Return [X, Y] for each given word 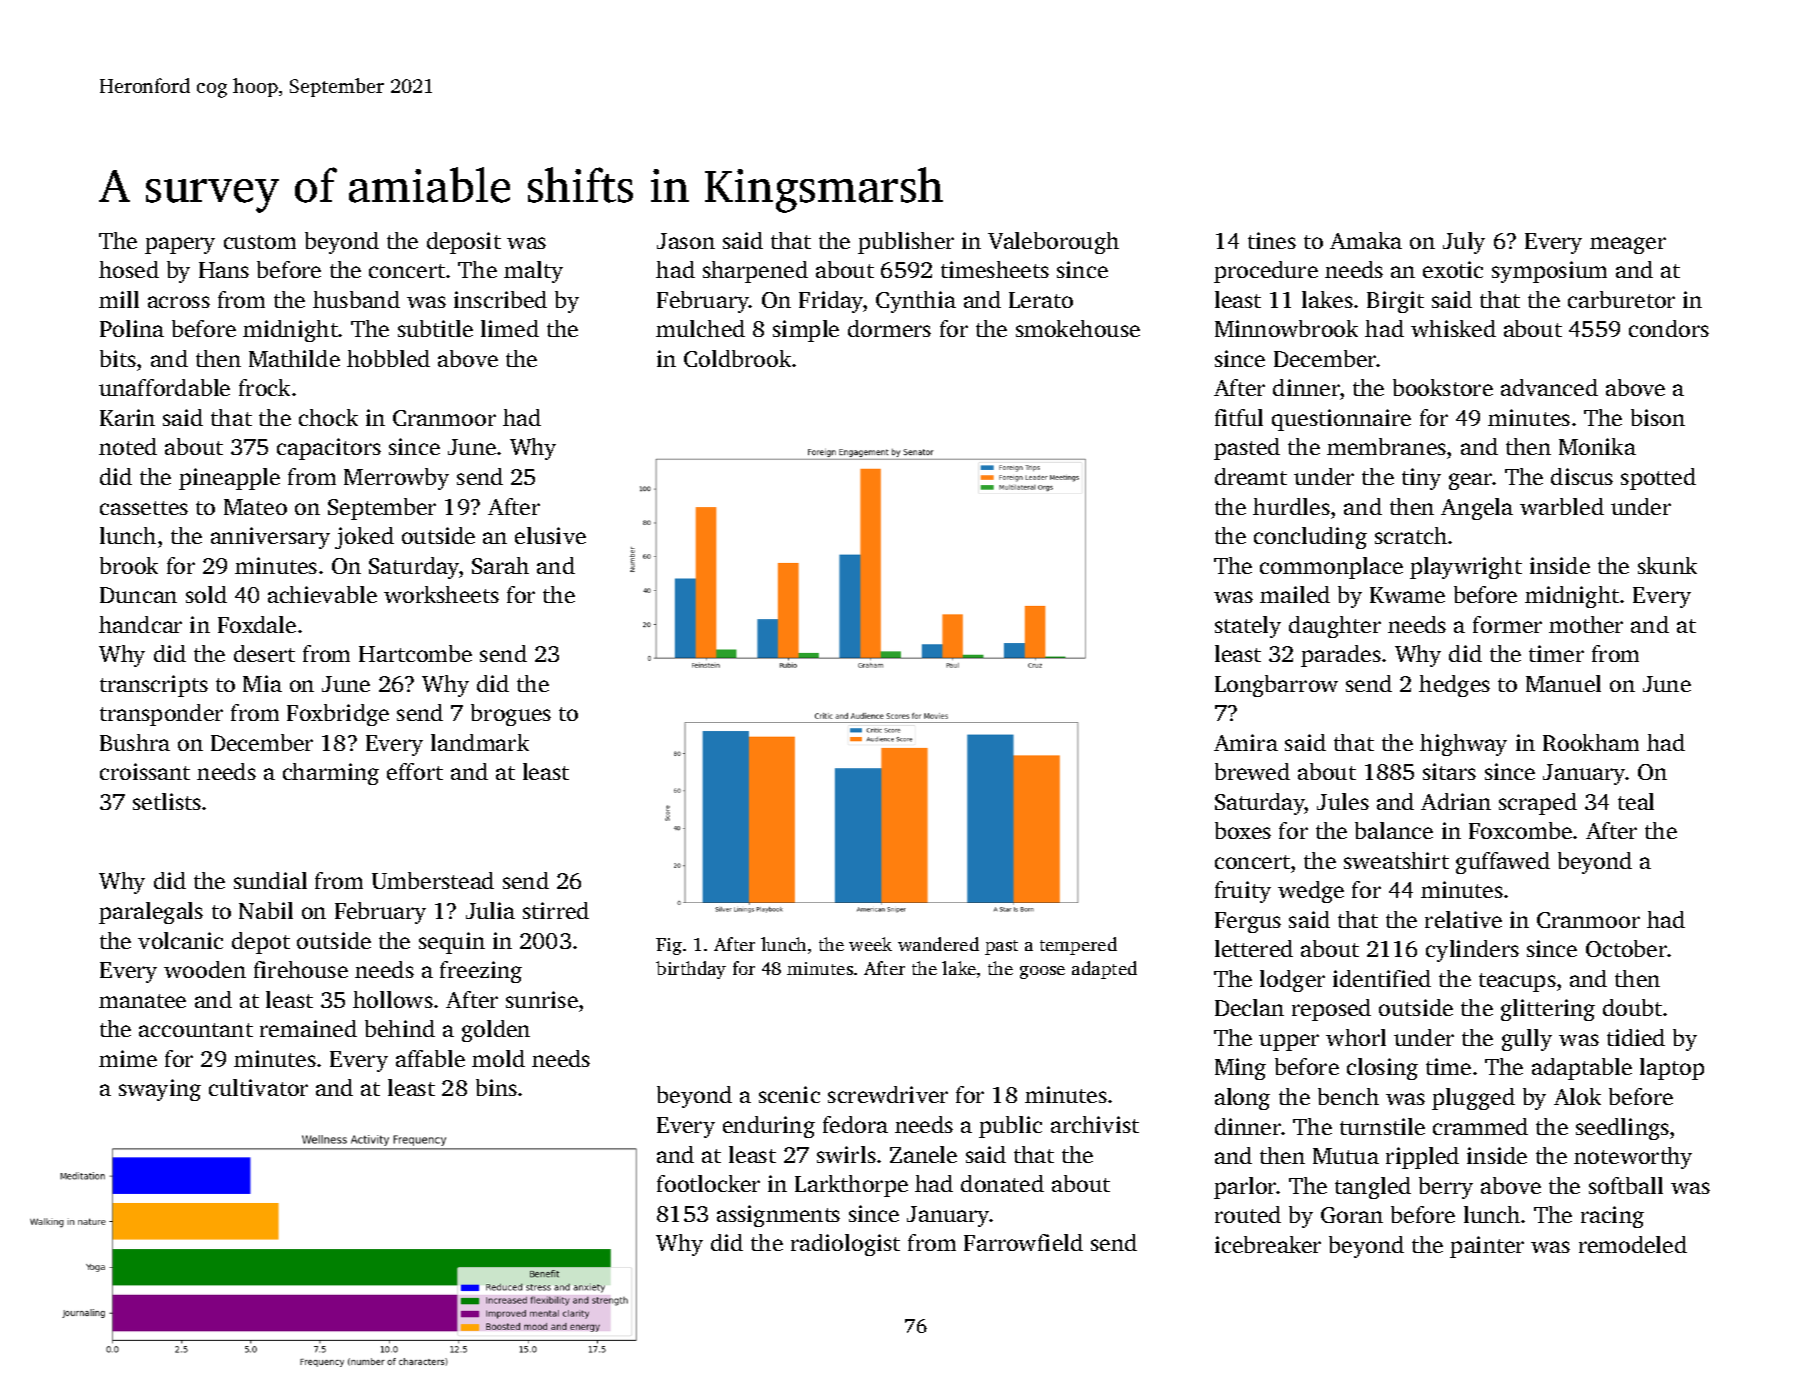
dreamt [1251, 476]
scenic [789, 1094]
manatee [142, 1001]
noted [128, 446]
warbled [1562, 506]
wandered [938, 944]
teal [1636, 801]
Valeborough [1053, 243]
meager [1628, 245]
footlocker [708, 1183]
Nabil [266, 910]
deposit [464, 243]
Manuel [1563, 683]
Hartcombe [415, 653]
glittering [1548, 1010]
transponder [161, 715]
